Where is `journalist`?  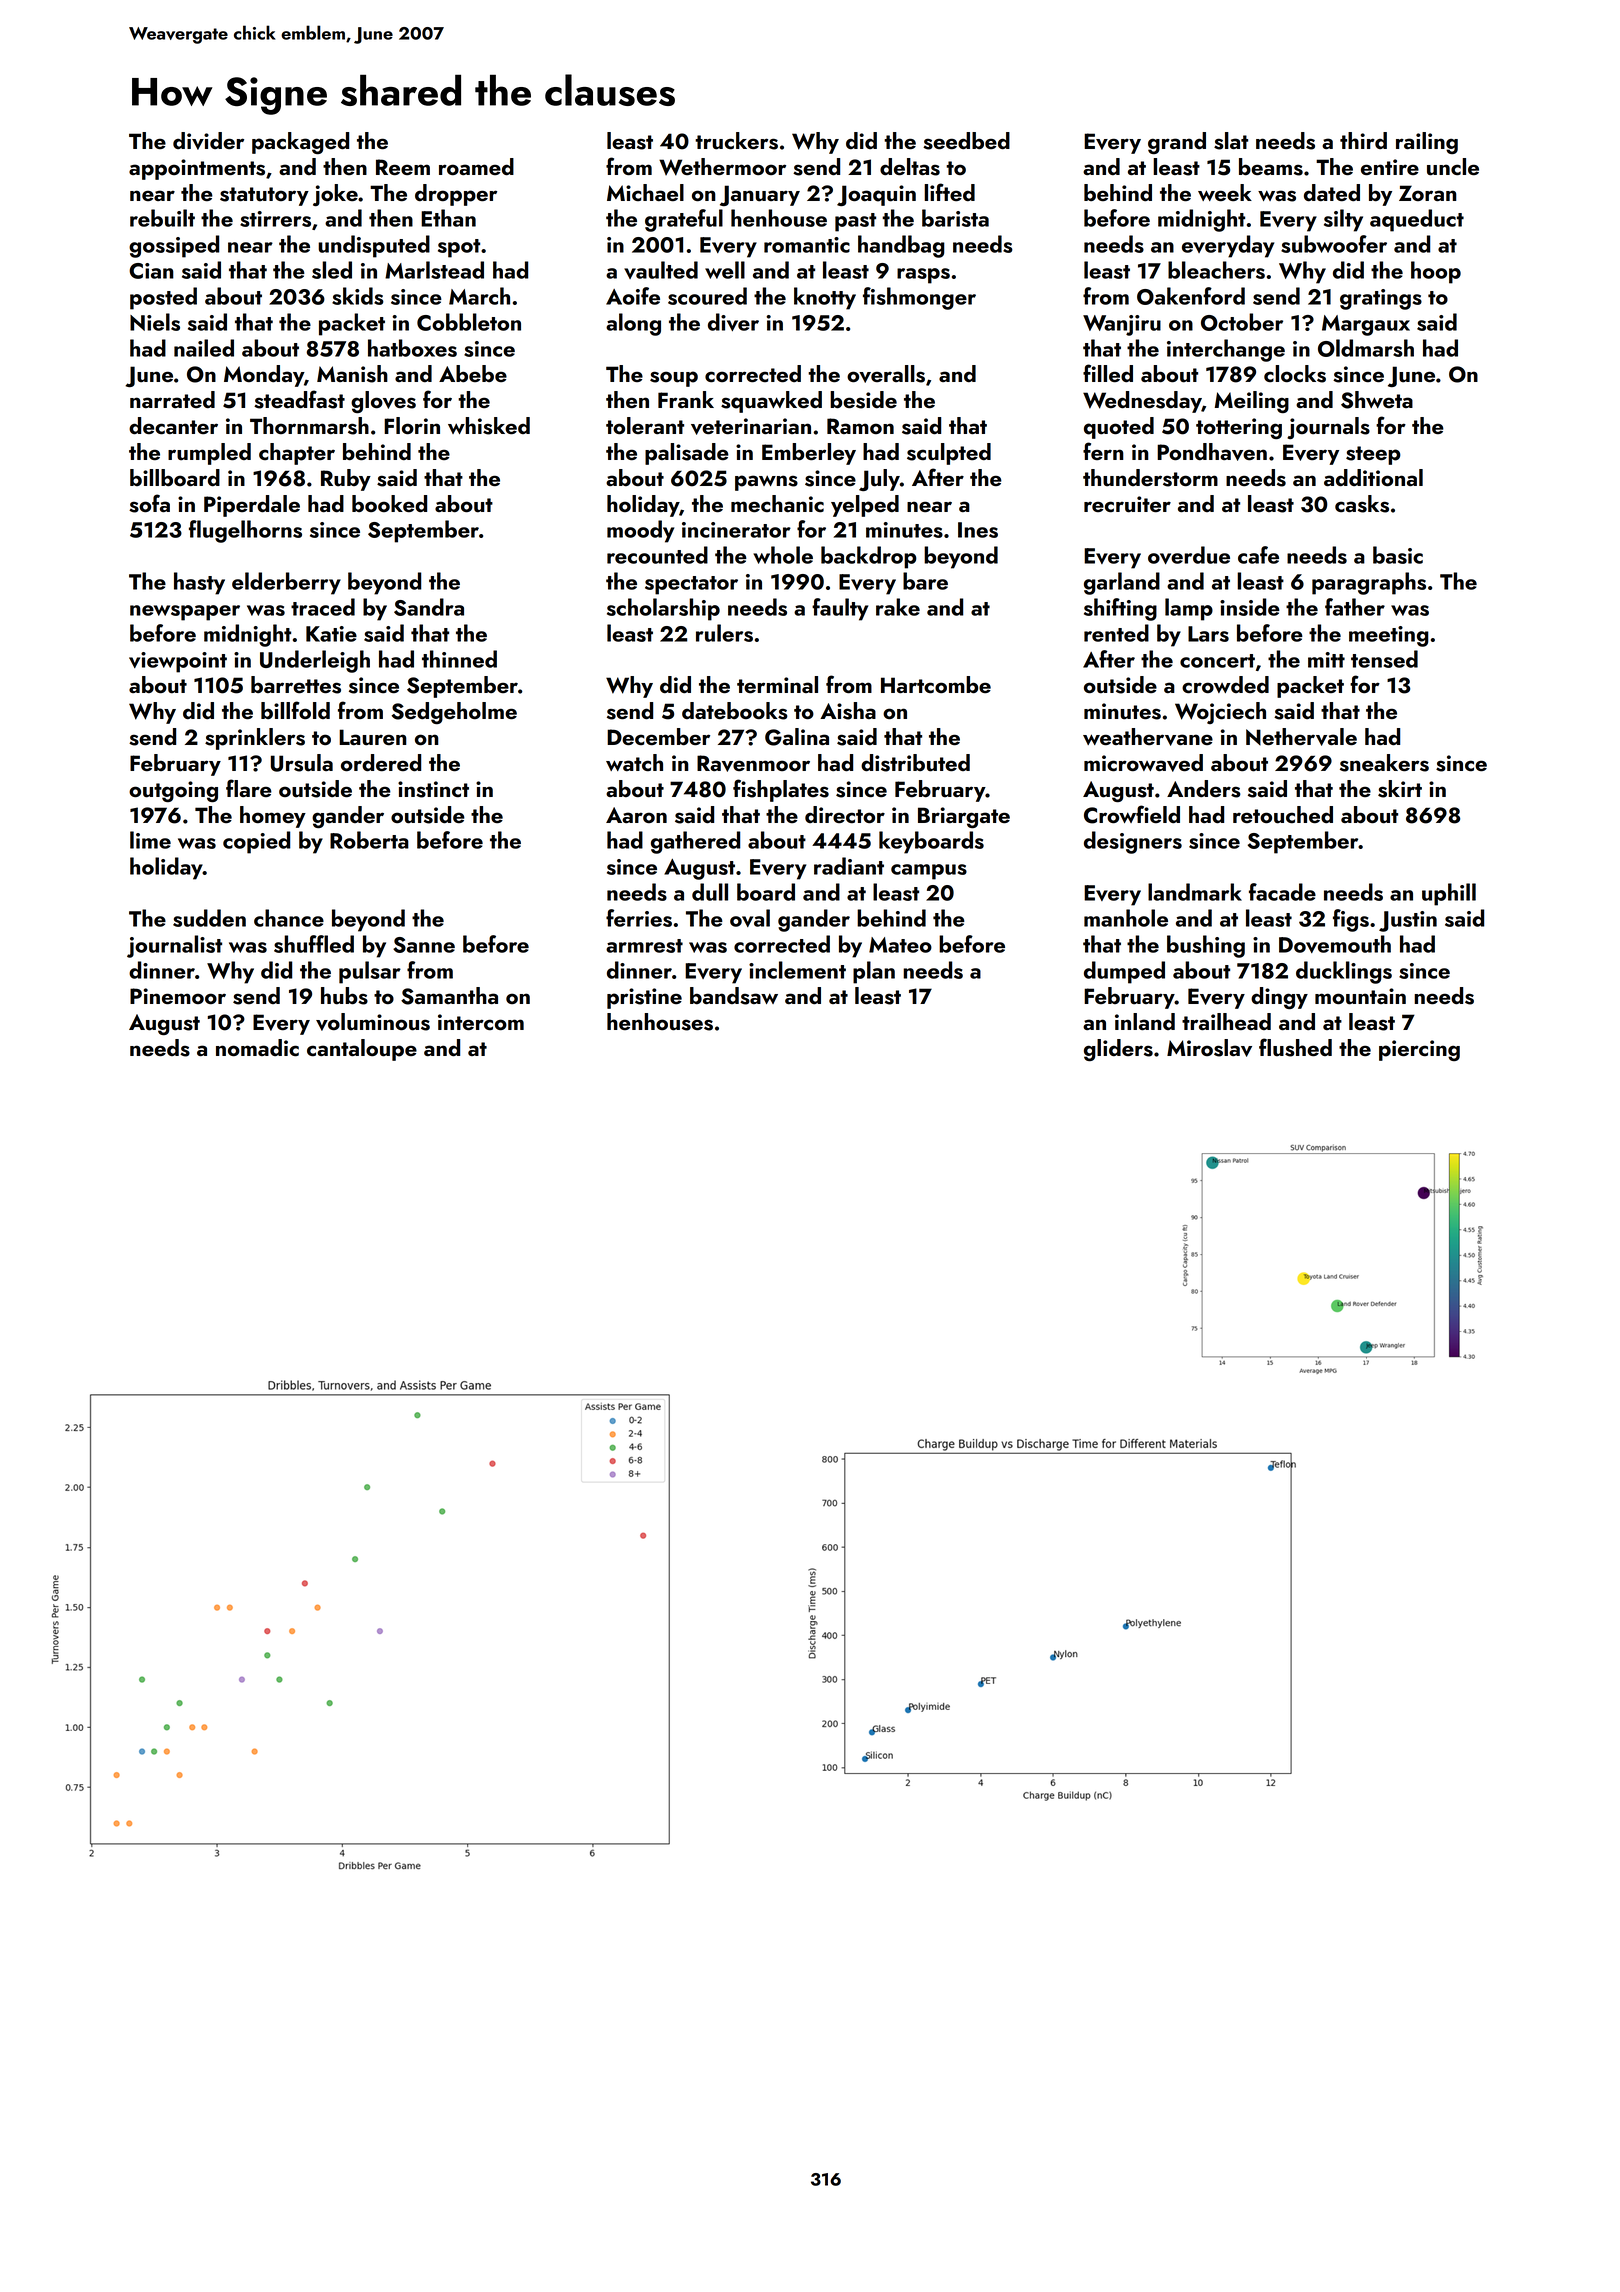
journalist is located at coordinates (174, 946).
